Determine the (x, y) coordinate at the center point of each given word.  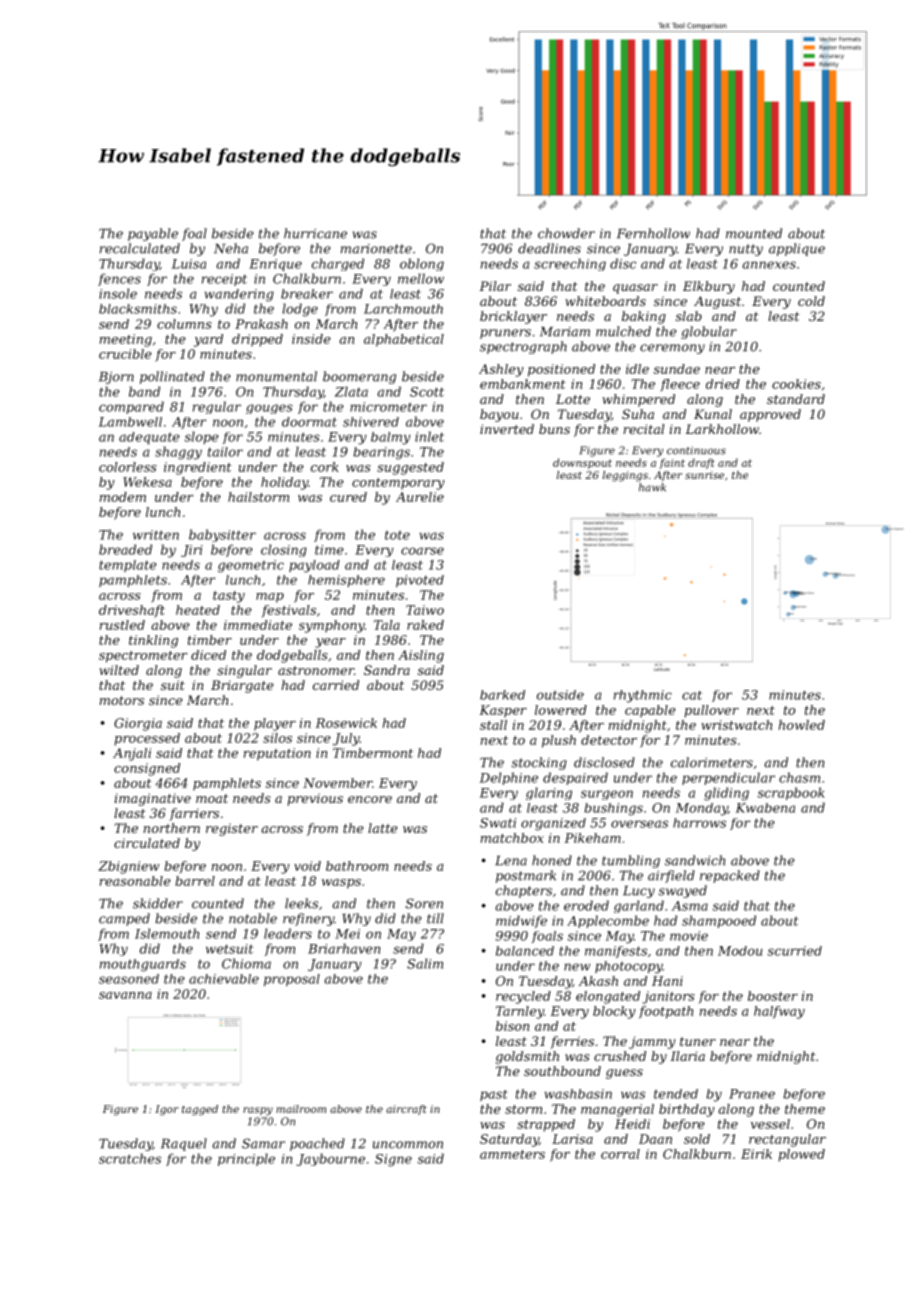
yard (208, 340)
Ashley (501, 370)
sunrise (704, 475)
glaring (549, 793)
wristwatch (736, 725)
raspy (258, 1111)
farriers (194, 814)
